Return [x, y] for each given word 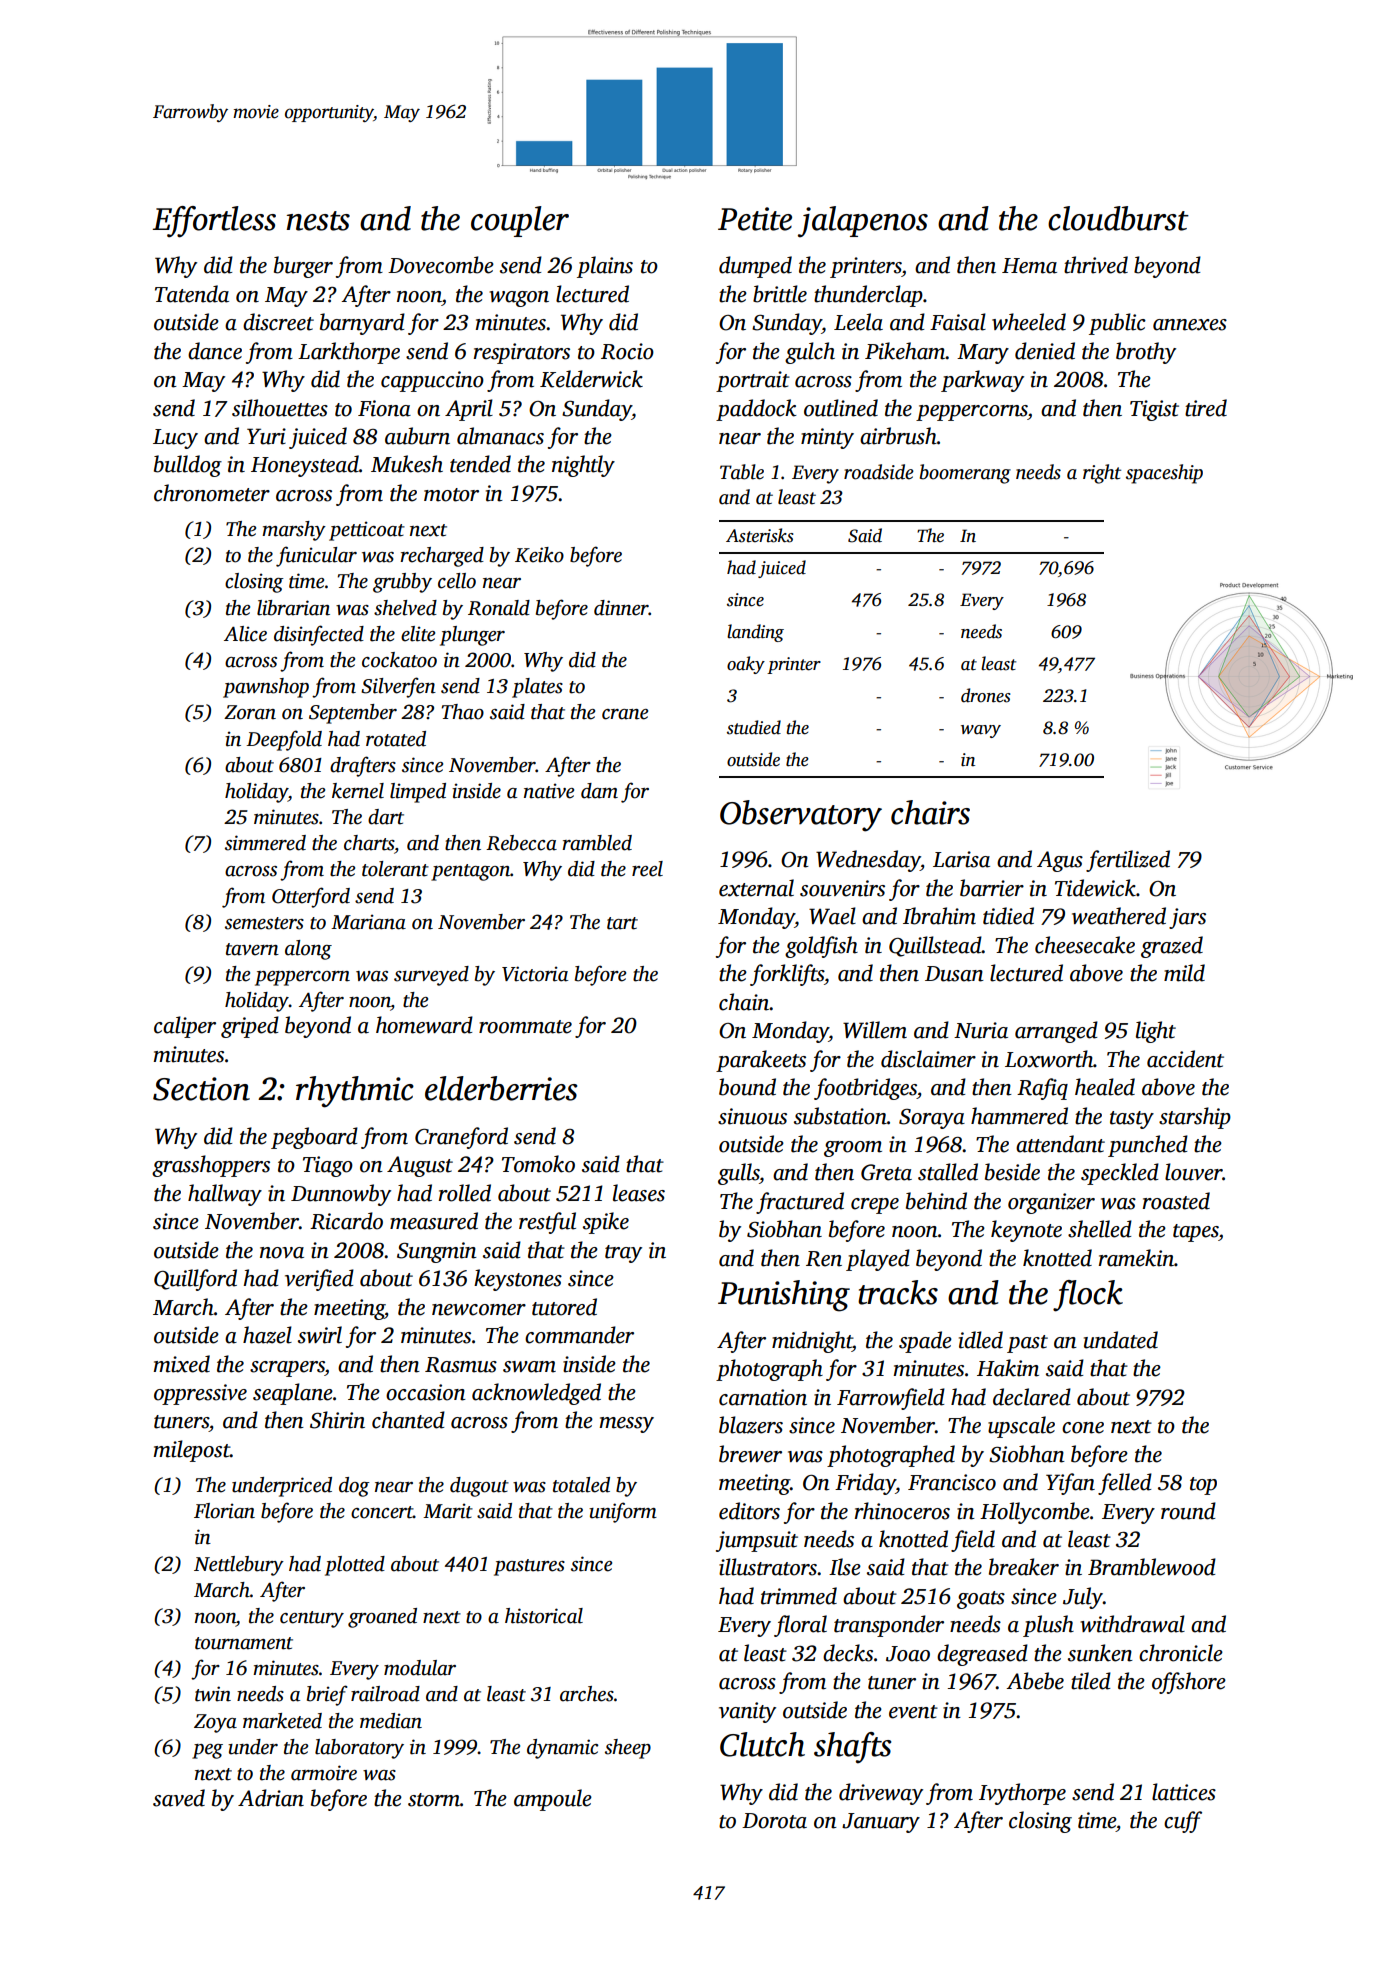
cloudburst [1118, 218]
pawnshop [266, 688]
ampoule [553, 1800]
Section [201, 1089]
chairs [930, 812]
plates [537, 688]
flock [1088, 1296]
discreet [278, 322]
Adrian [271, 1798]
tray [623, 1254]
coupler [520, 221]
